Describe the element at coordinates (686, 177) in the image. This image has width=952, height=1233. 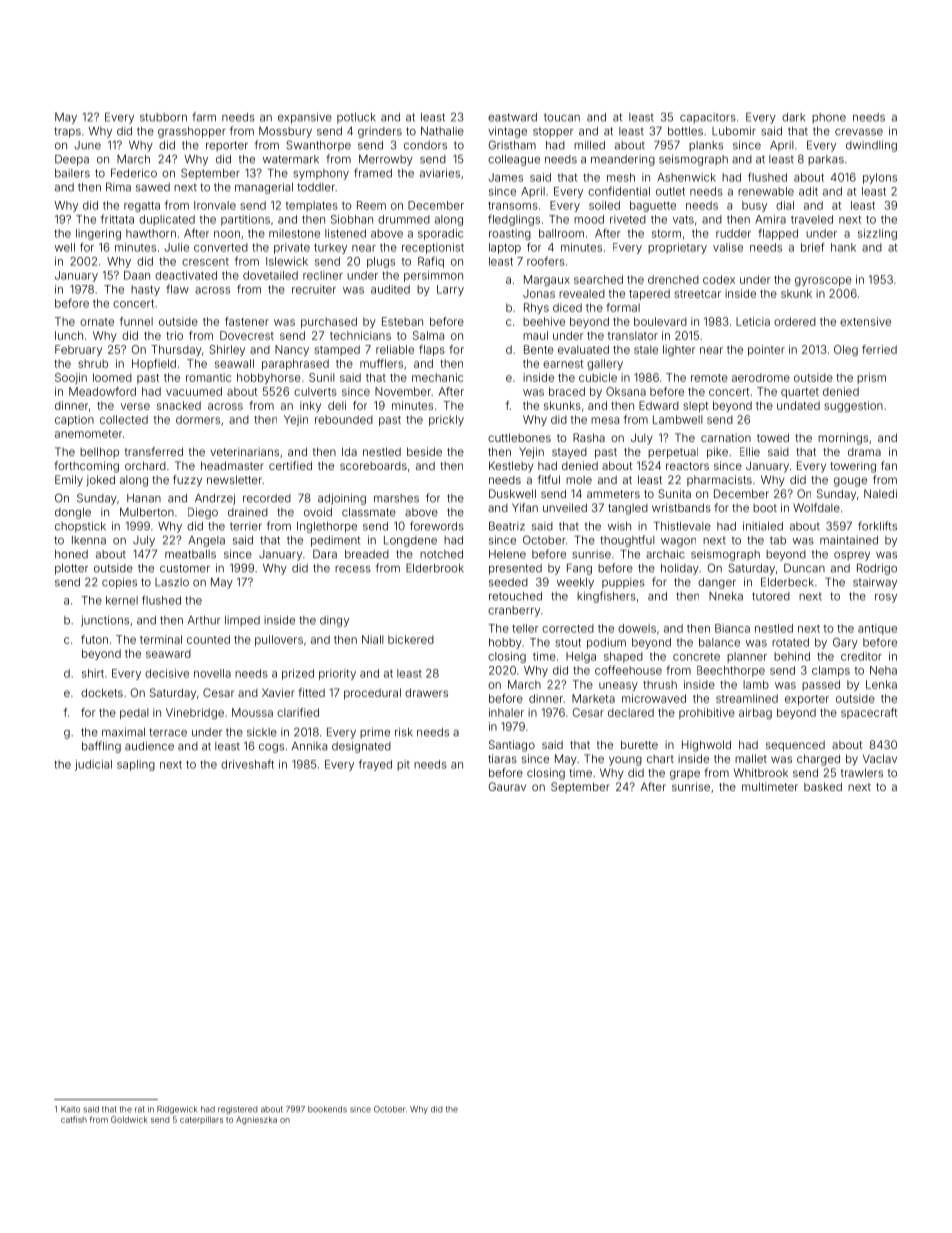
I see `Ashenwick` at that location.
